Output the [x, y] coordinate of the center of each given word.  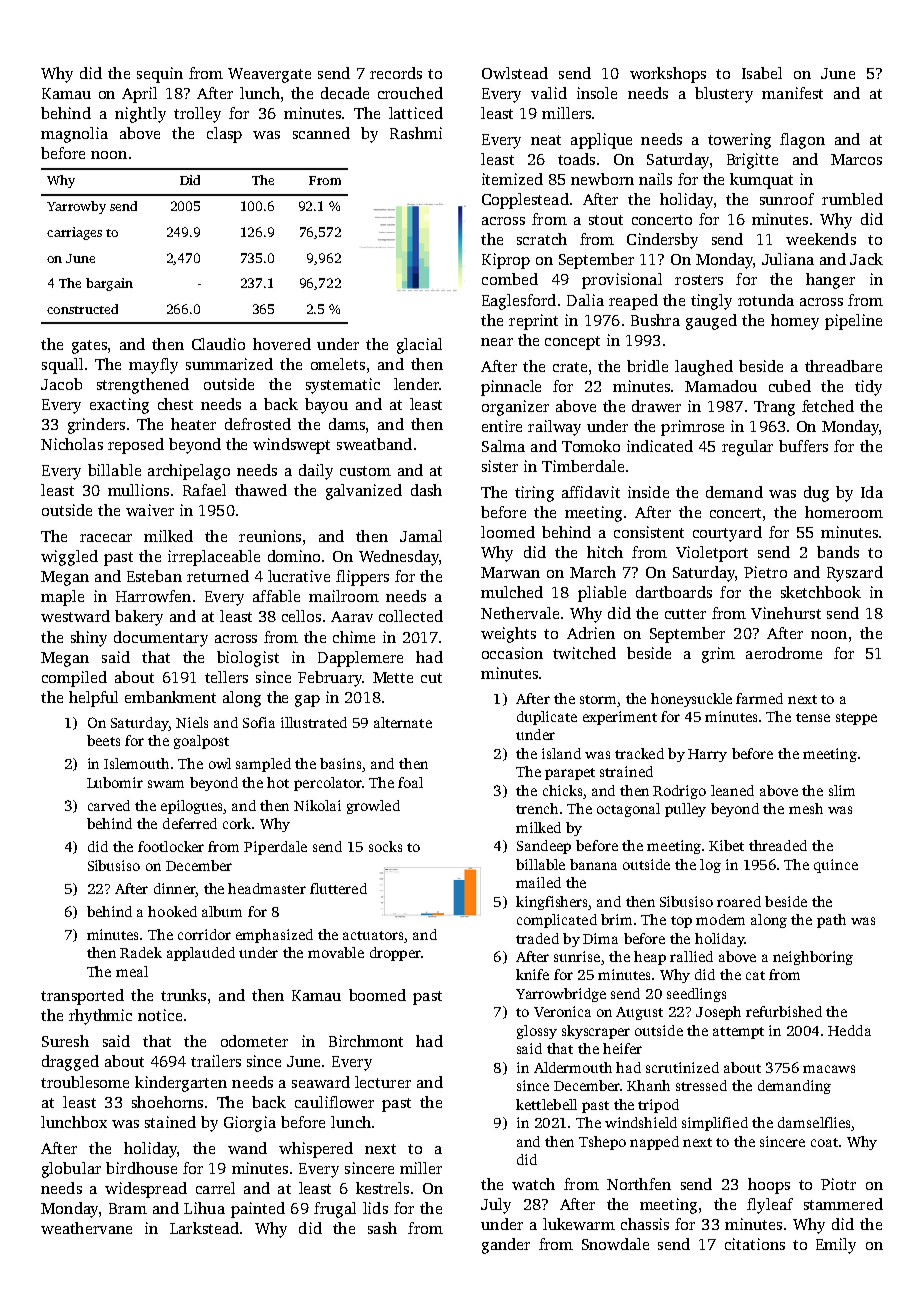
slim [842, 790]
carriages [74, 233]
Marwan [510, 572]
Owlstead [515, 73]
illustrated [314, 722]
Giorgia [250, 1124]
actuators [373, 935]
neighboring [813, 958]
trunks [183, 995]
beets [103, 740]
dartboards [674, 592]
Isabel [762, 73]
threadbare [843, 366]
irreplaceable [214, 558]
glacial [419, 346]
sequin [160, 75]
